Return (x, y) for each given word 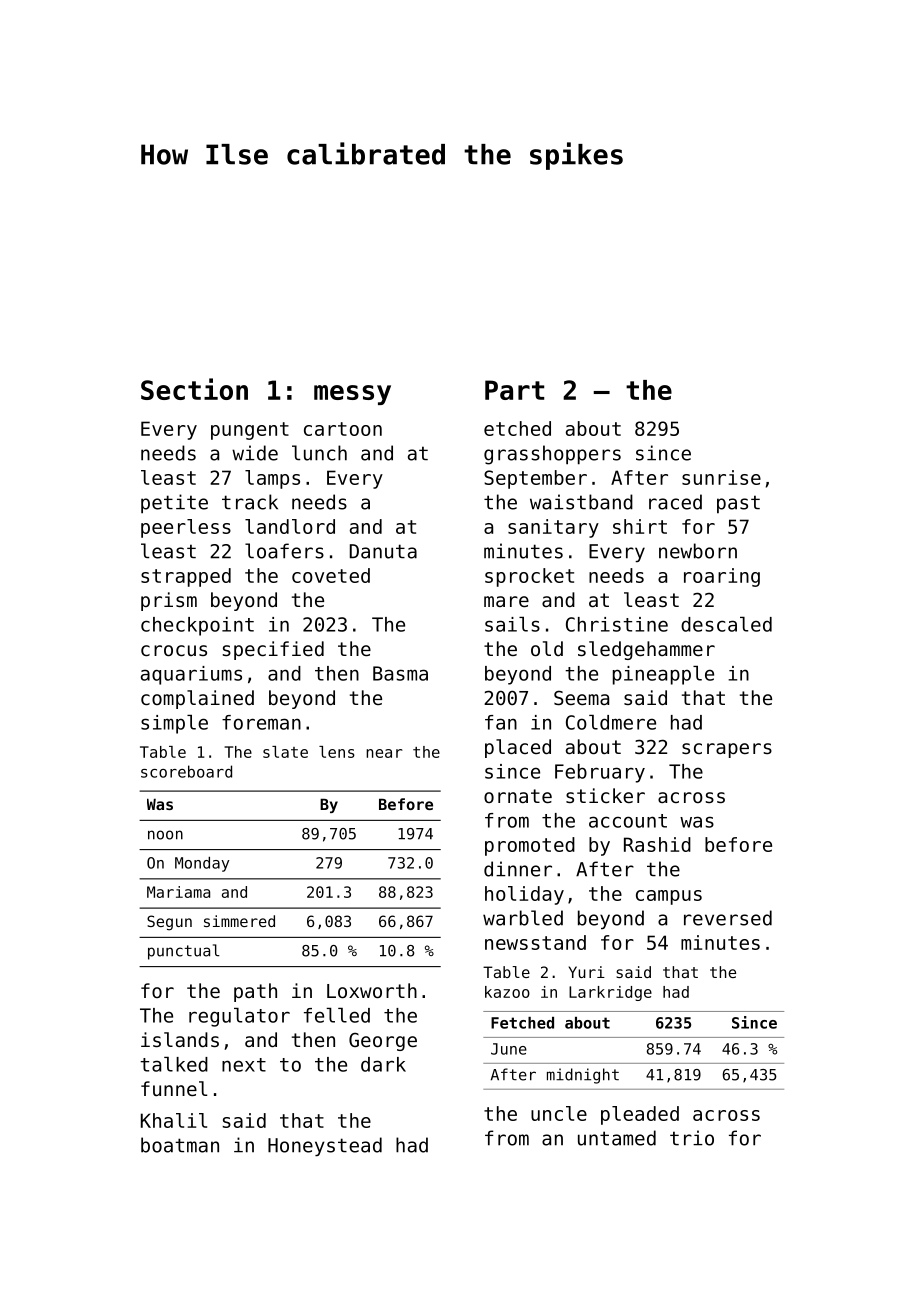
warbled (523, 918)
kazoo (507, 992)
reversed (728, 918)
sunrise (721, 477)
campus (669, 897)
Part (514, 390)
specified (273, 650)
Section (194, 389)
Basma (400, 673)
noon (165, 835)
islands (180, 1039)
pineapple (663, 675)
